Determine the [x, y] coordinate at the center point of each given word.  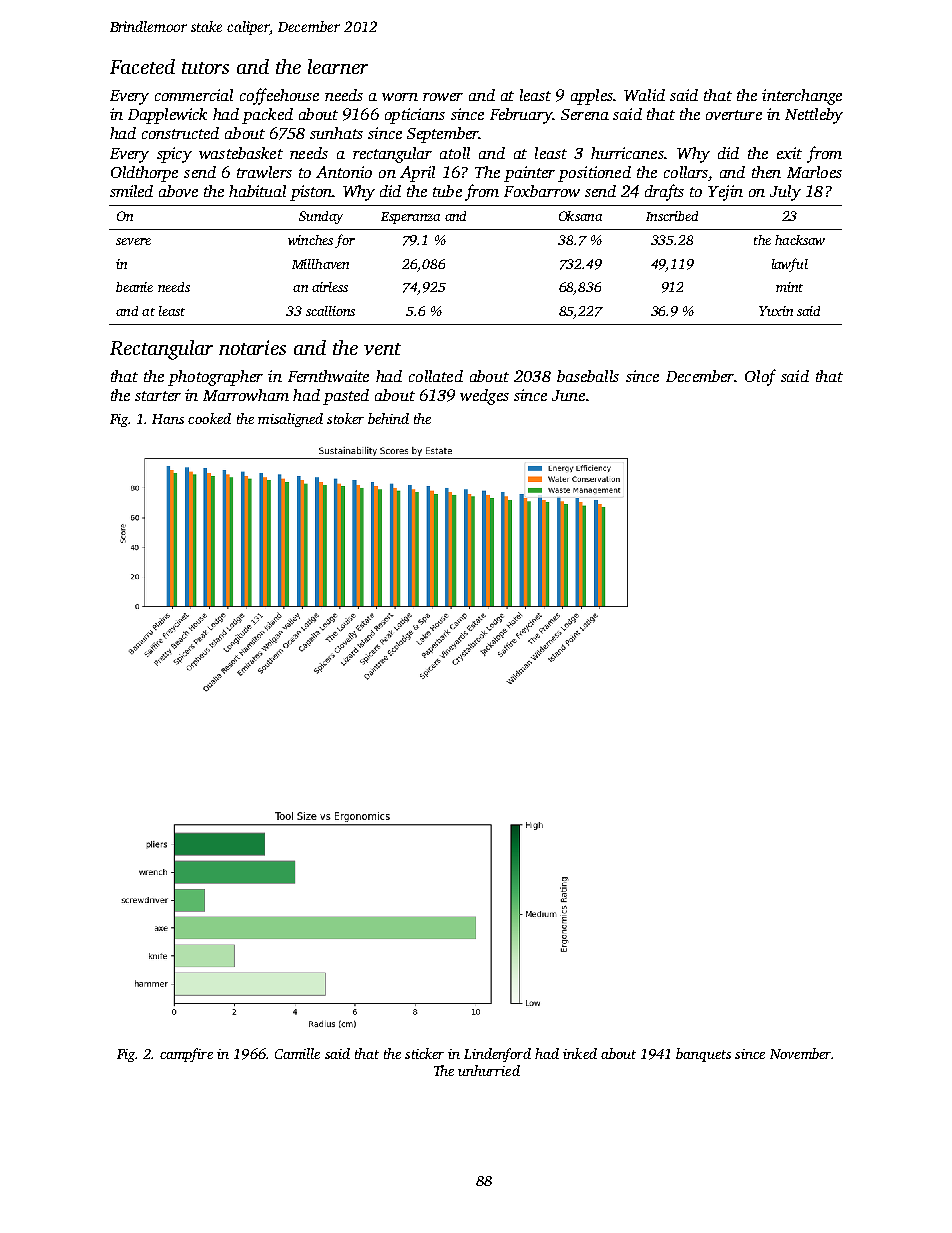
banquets [703, 1055]
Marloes [814, 172]
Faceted [142, 66]
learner [338, 66]
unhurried [489, 1070]
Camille [297, 1053]
